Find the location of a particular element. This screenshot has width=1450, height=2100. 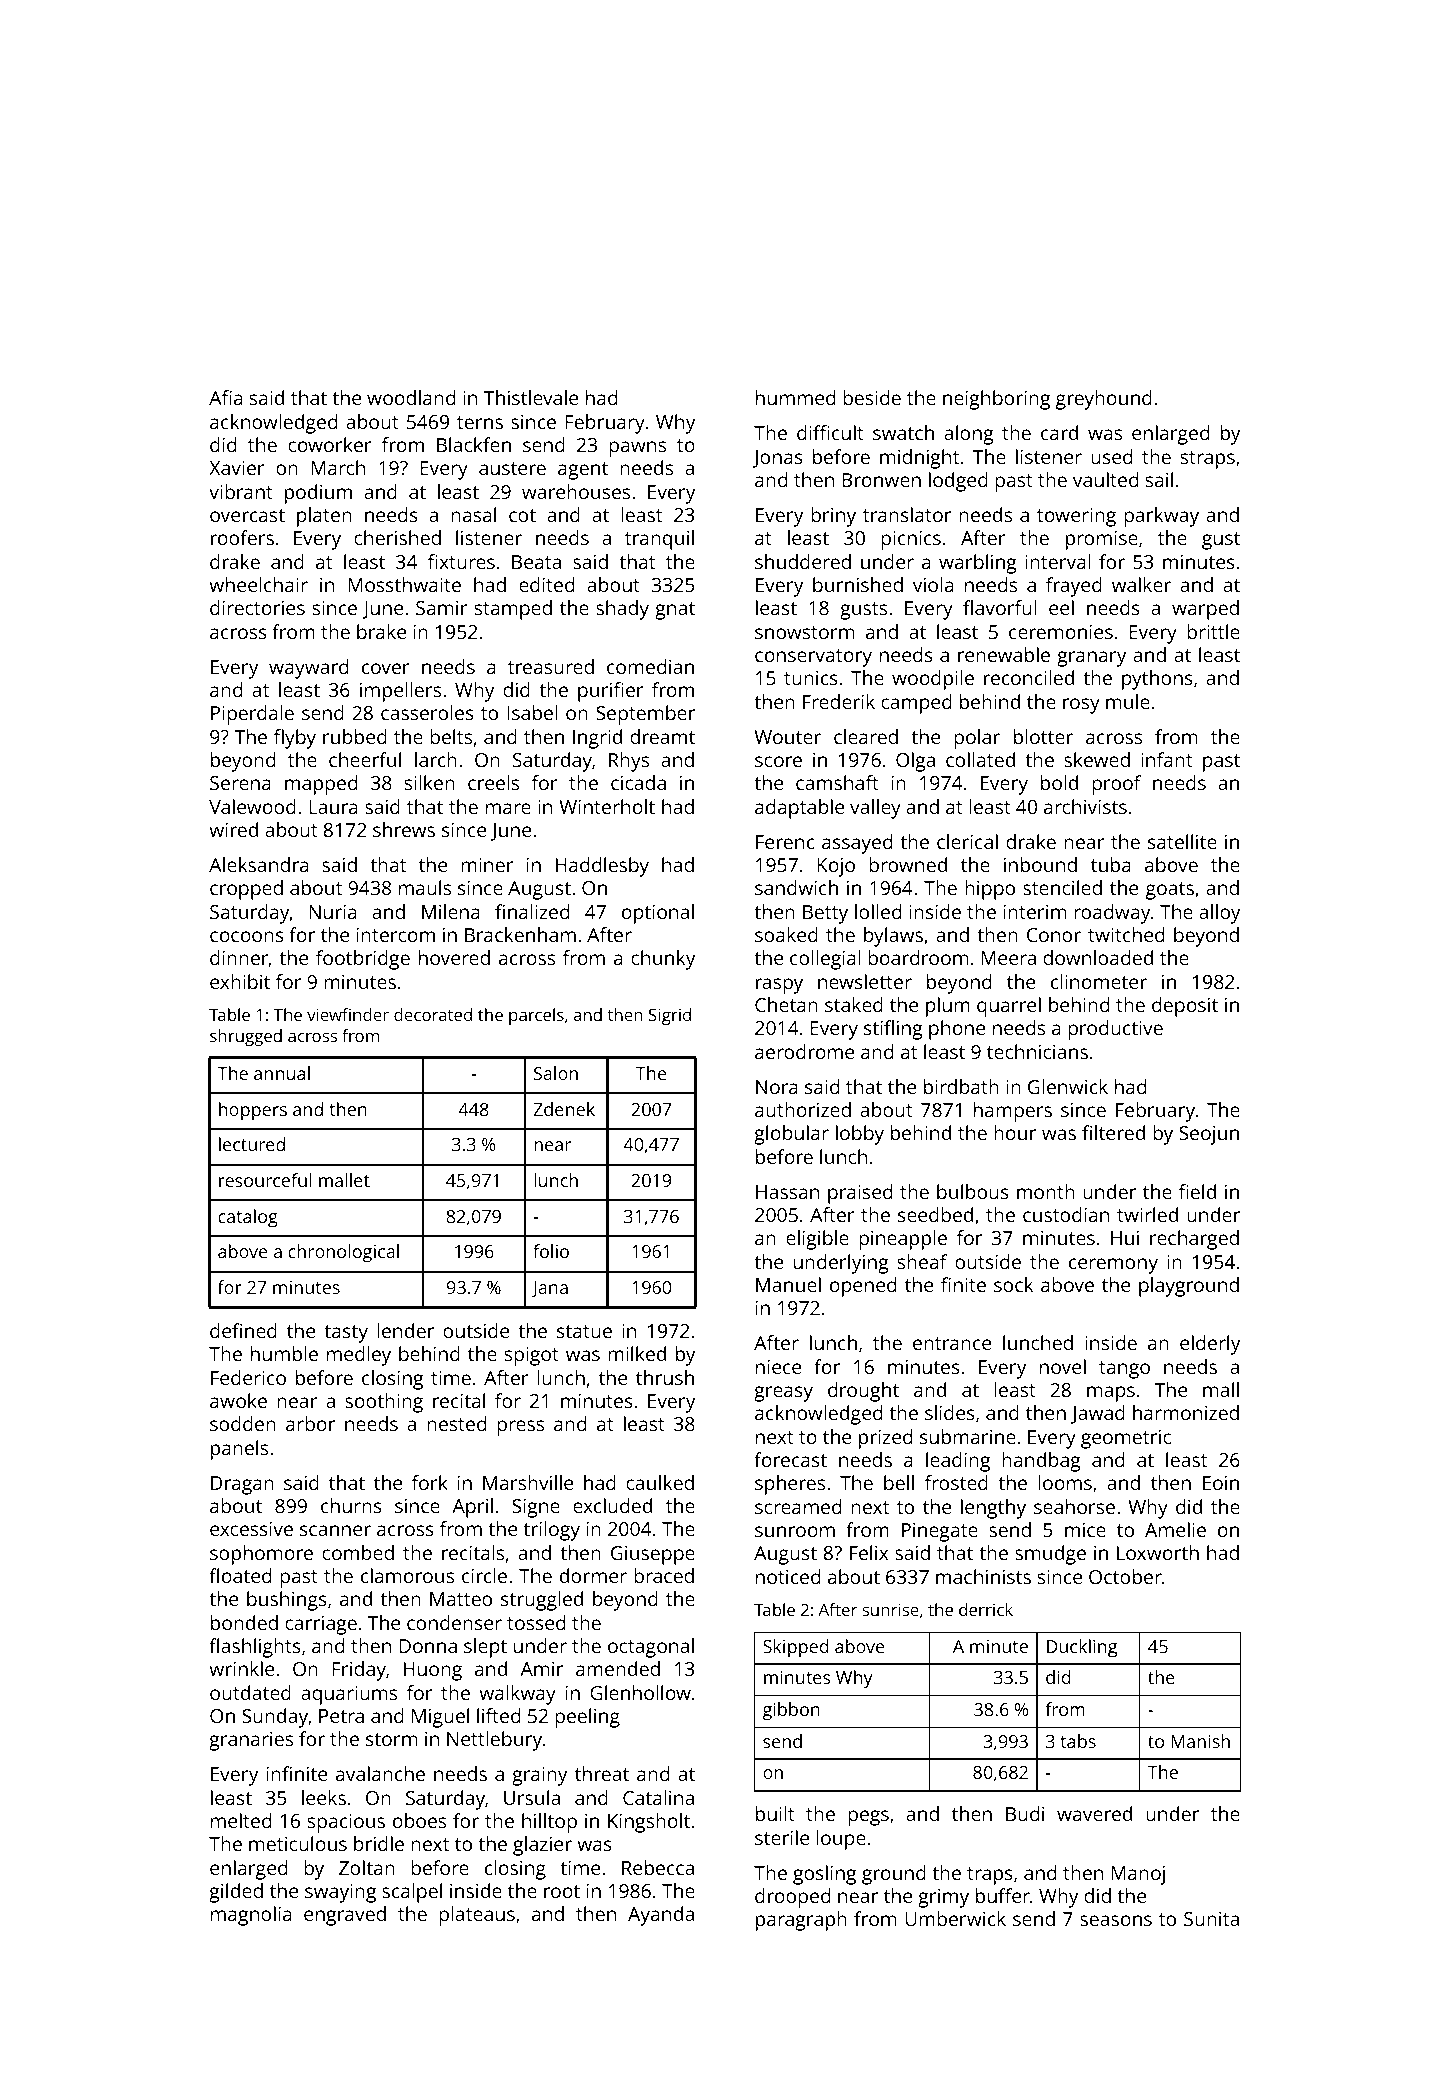

tango is located at coordinates (1124, 1370).
